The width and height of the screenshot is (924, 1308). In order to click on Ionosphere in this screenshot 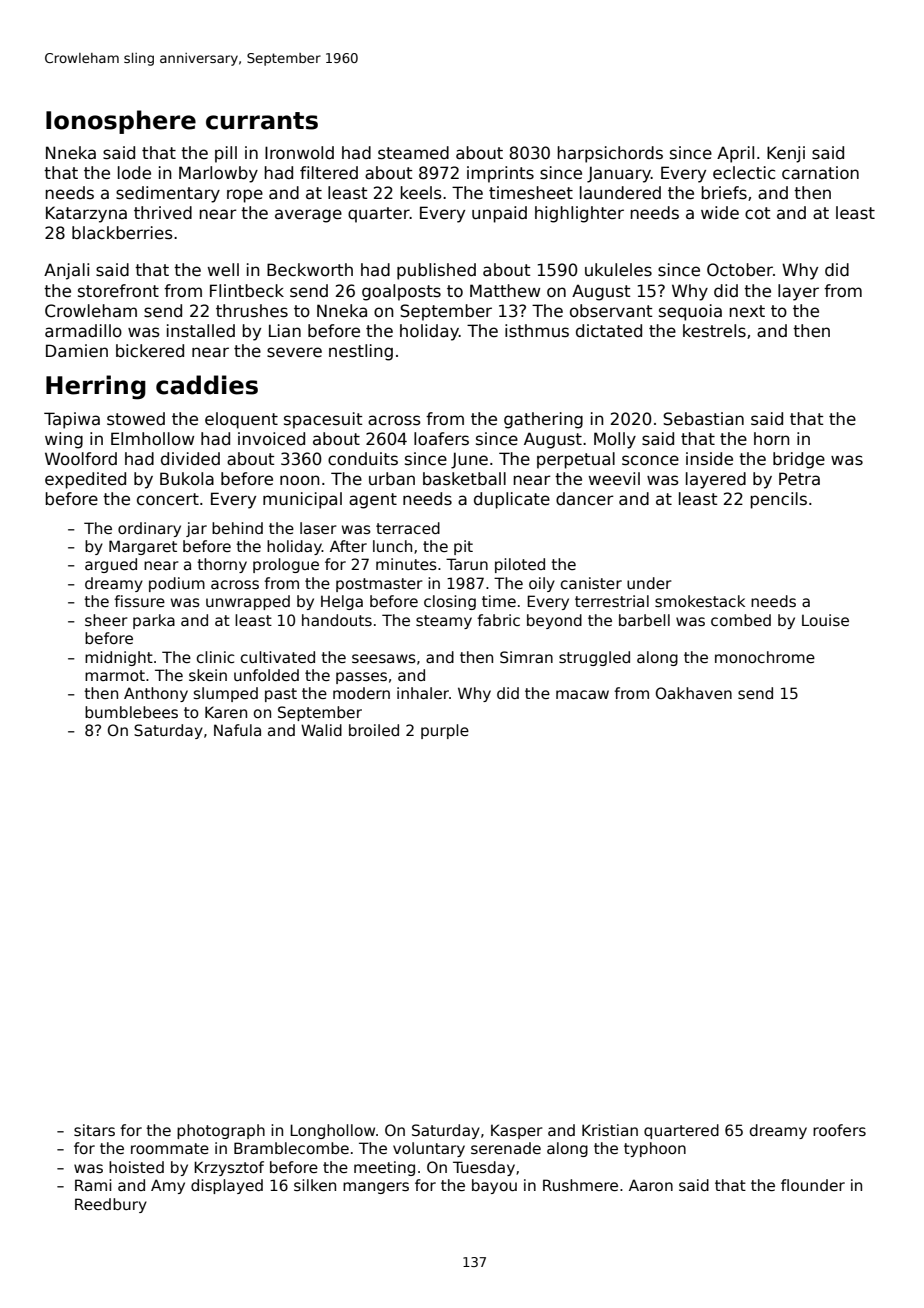, I will do `click(121, 122)`.
